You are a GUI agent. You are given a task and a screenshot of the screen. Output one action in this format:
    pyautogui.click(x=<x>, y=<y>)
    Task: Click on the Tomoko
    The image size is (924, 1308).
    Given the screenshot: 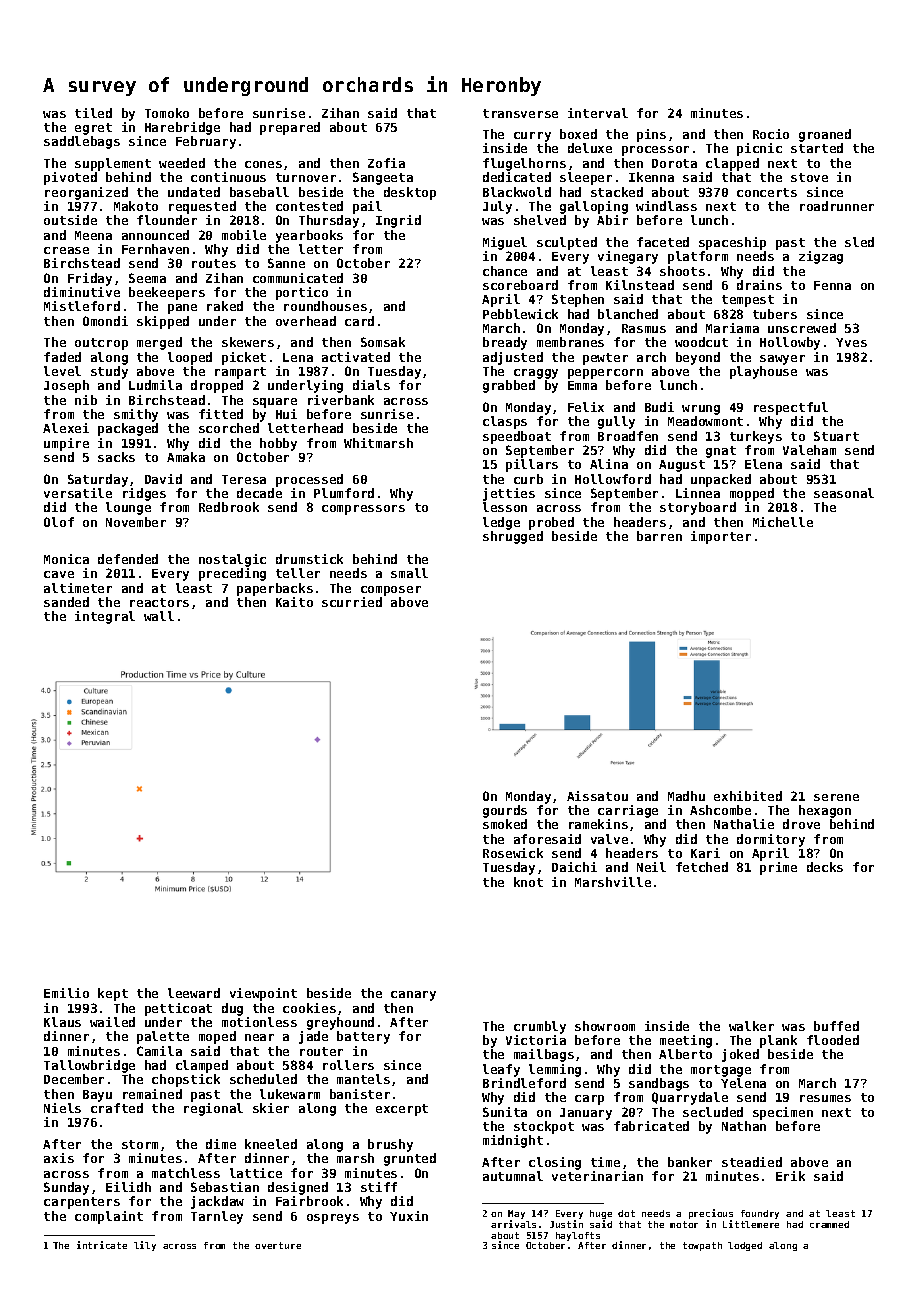 What is the action you would take?
    pyautogui.click(x=167, y=113)
